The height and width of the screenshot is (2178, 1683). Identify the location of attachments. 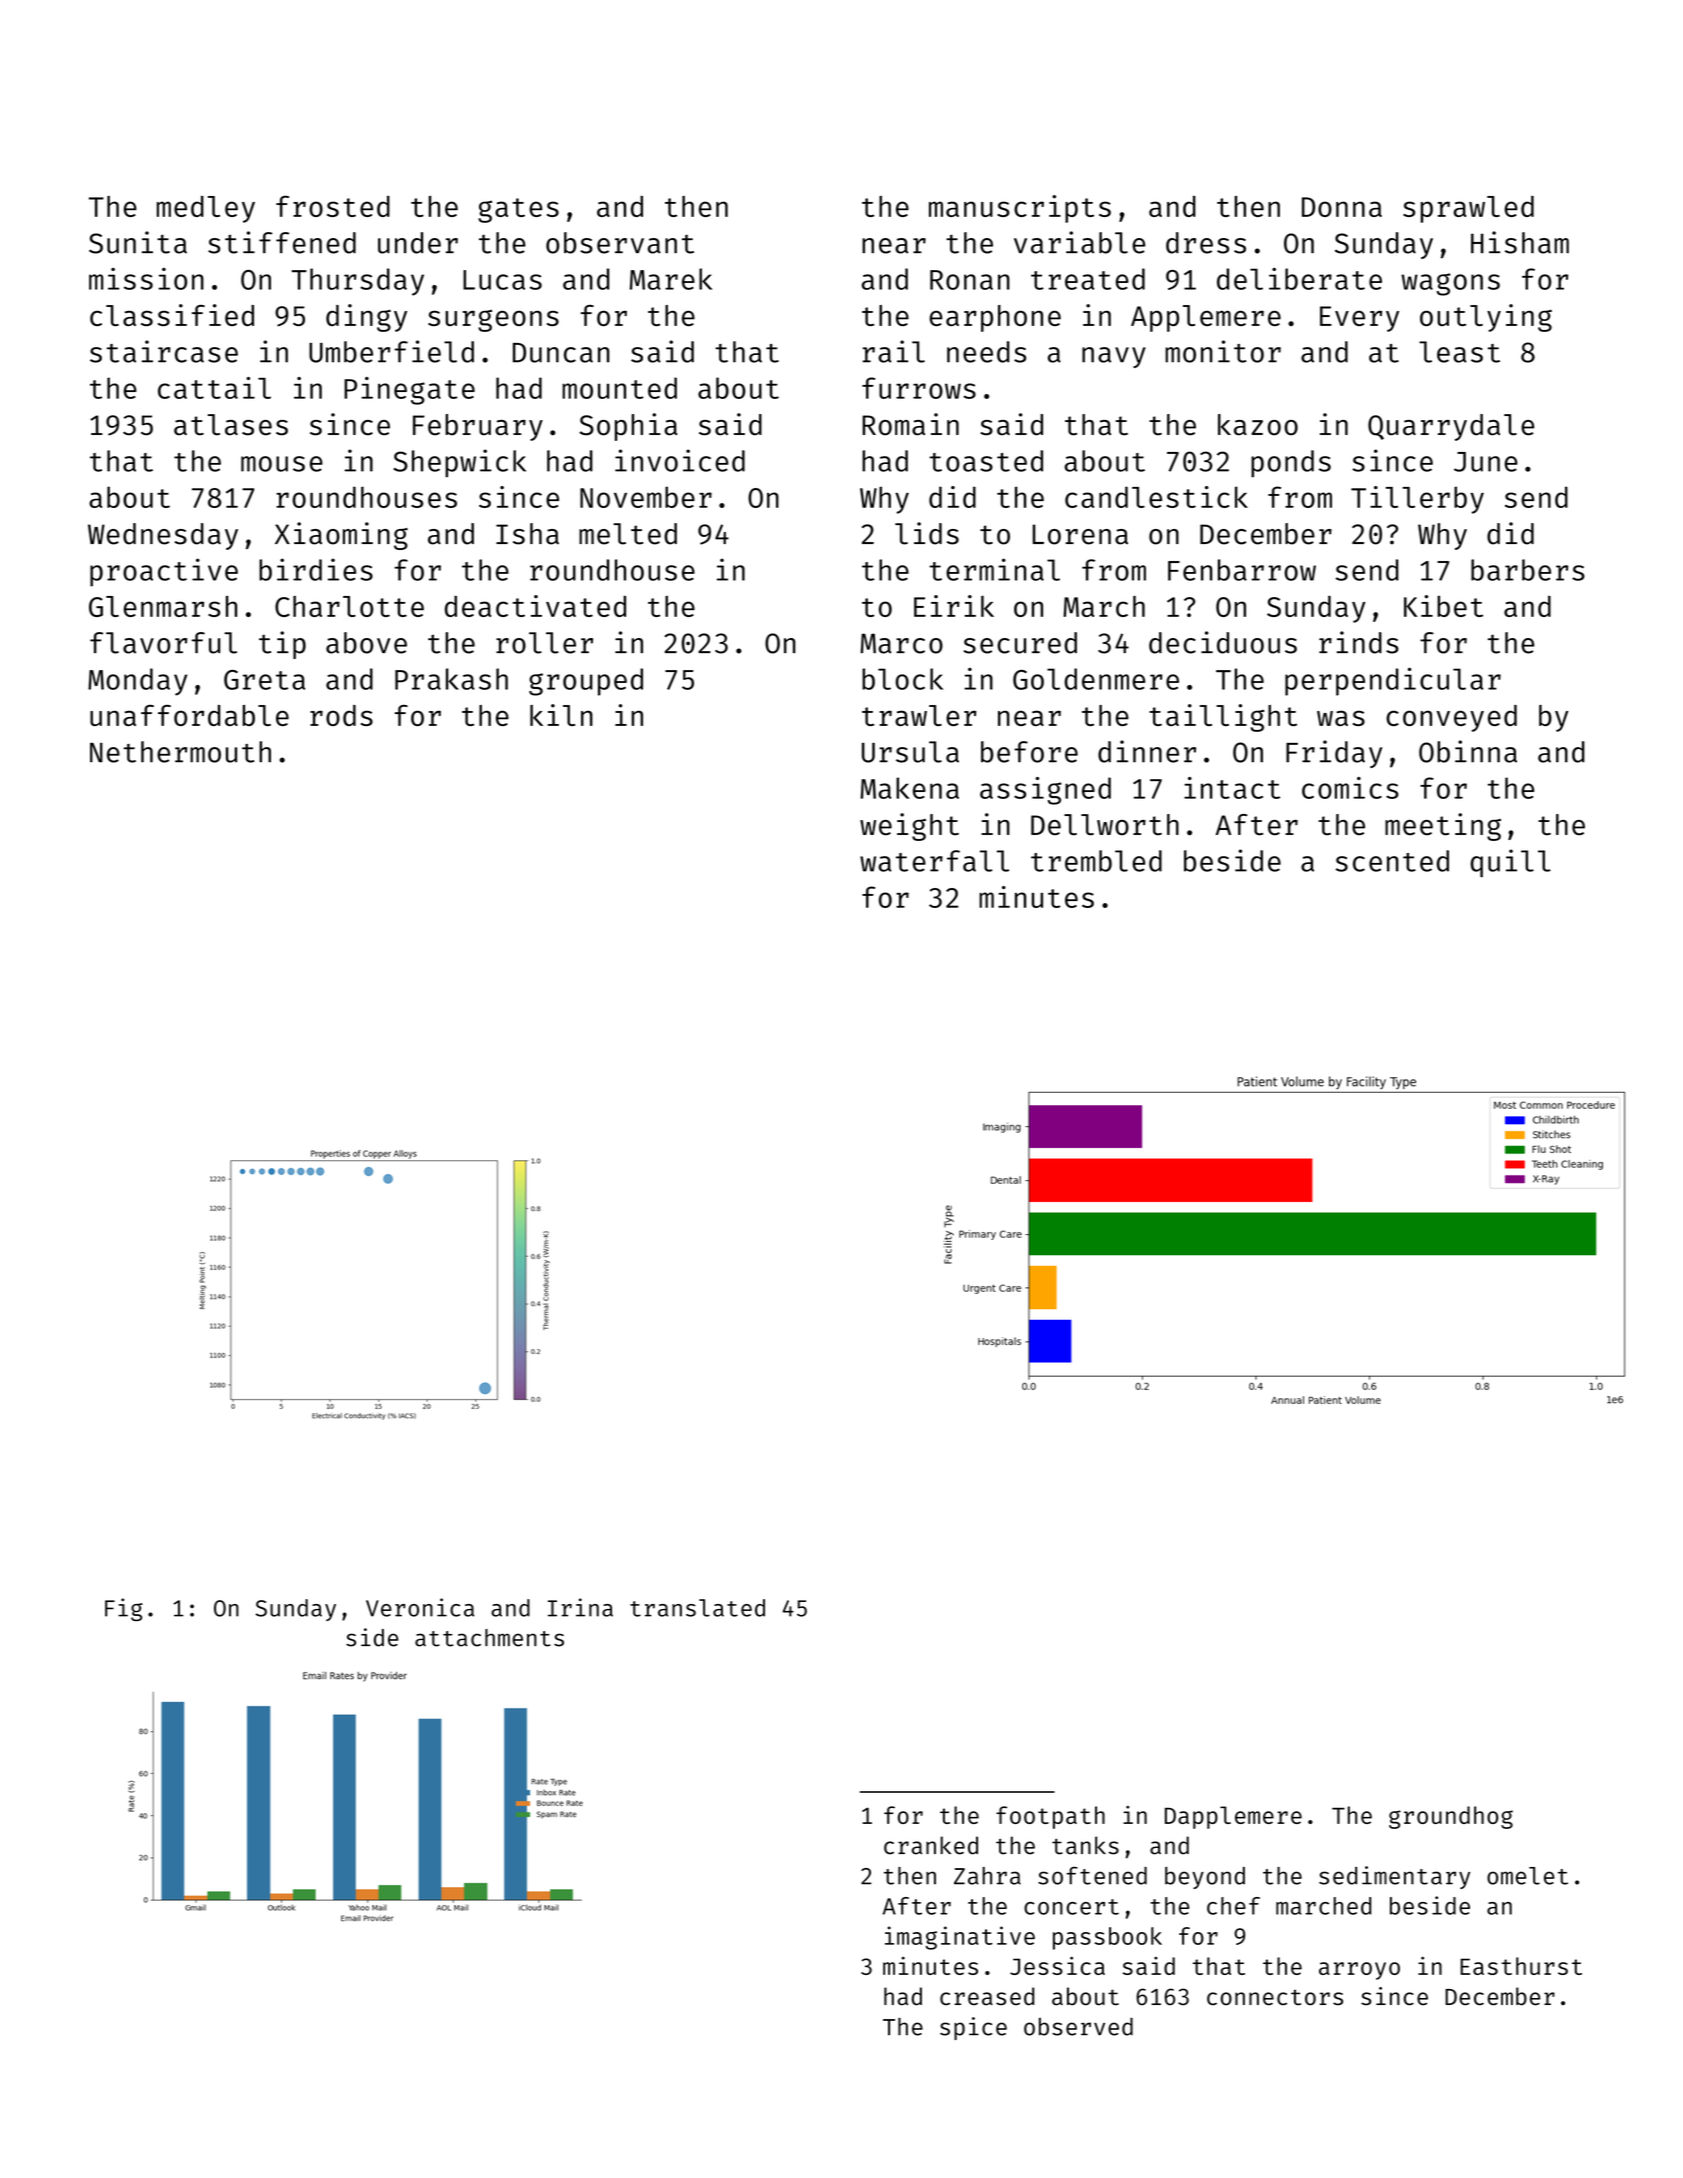
(489, 1638).
